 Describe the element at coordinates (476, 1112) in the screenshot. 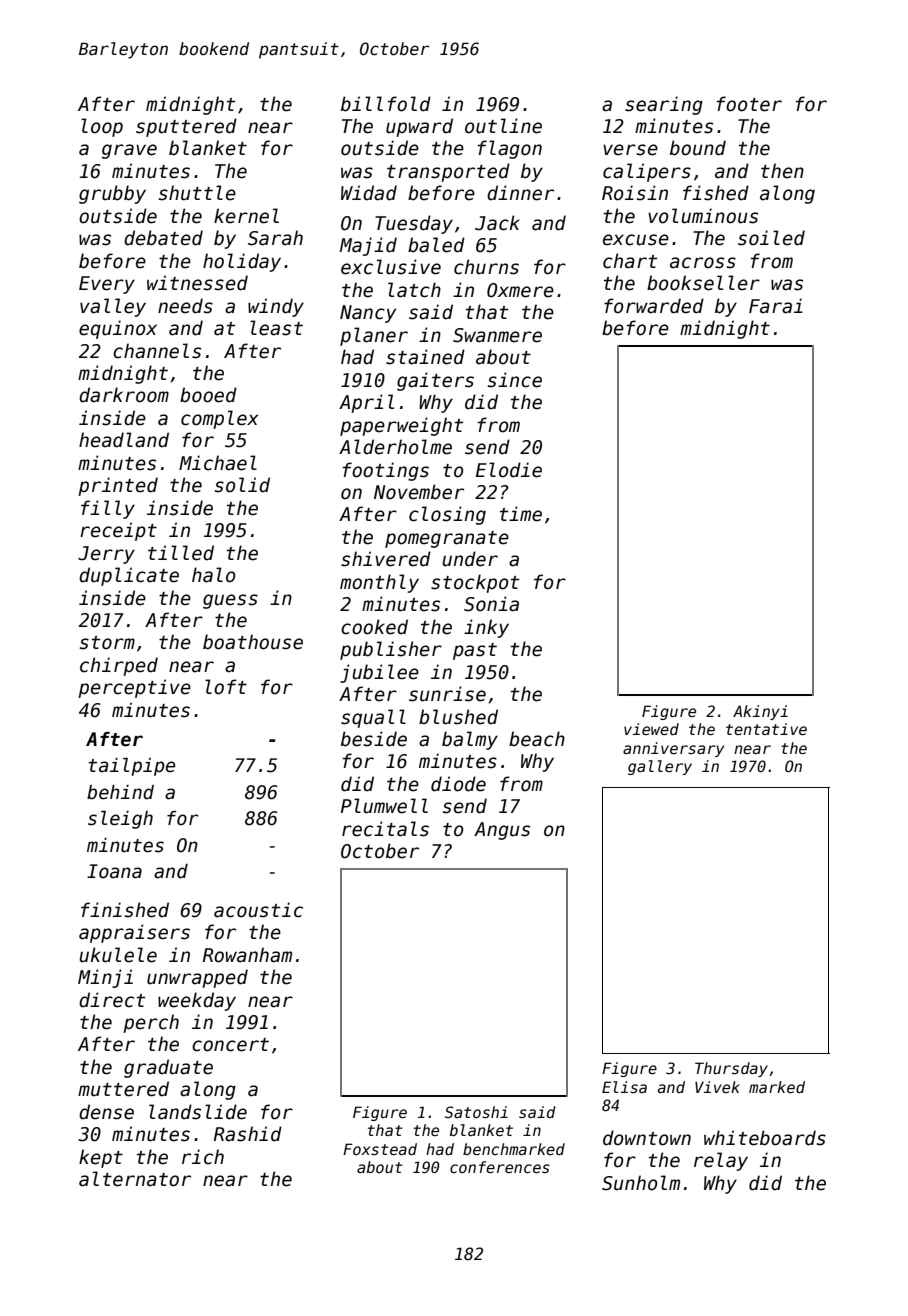

I see `Satoshi` at that location.
